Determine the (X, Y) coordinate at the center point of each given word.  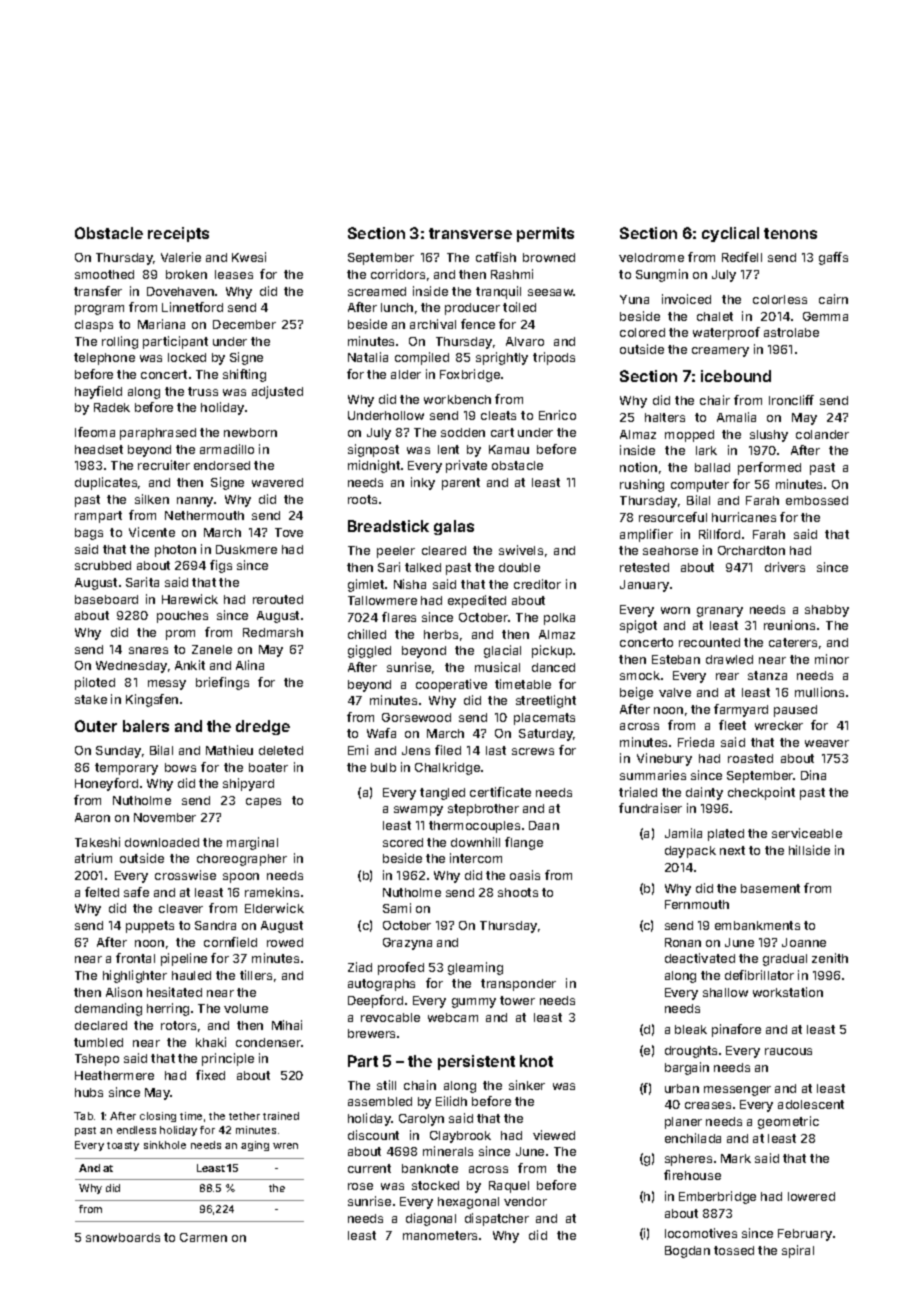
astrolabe (791, 332)
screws (533, 751)
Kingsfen (152, 700)
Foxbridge (470, 375)
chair (715, 400)
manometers (440, 1235)
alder (406, 374)
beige (636, 693)
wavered (277, 482)
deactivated (700, 958)
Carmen (203, 1237)
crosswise (185, 875)
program (99, 310)
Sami (397, 908)
